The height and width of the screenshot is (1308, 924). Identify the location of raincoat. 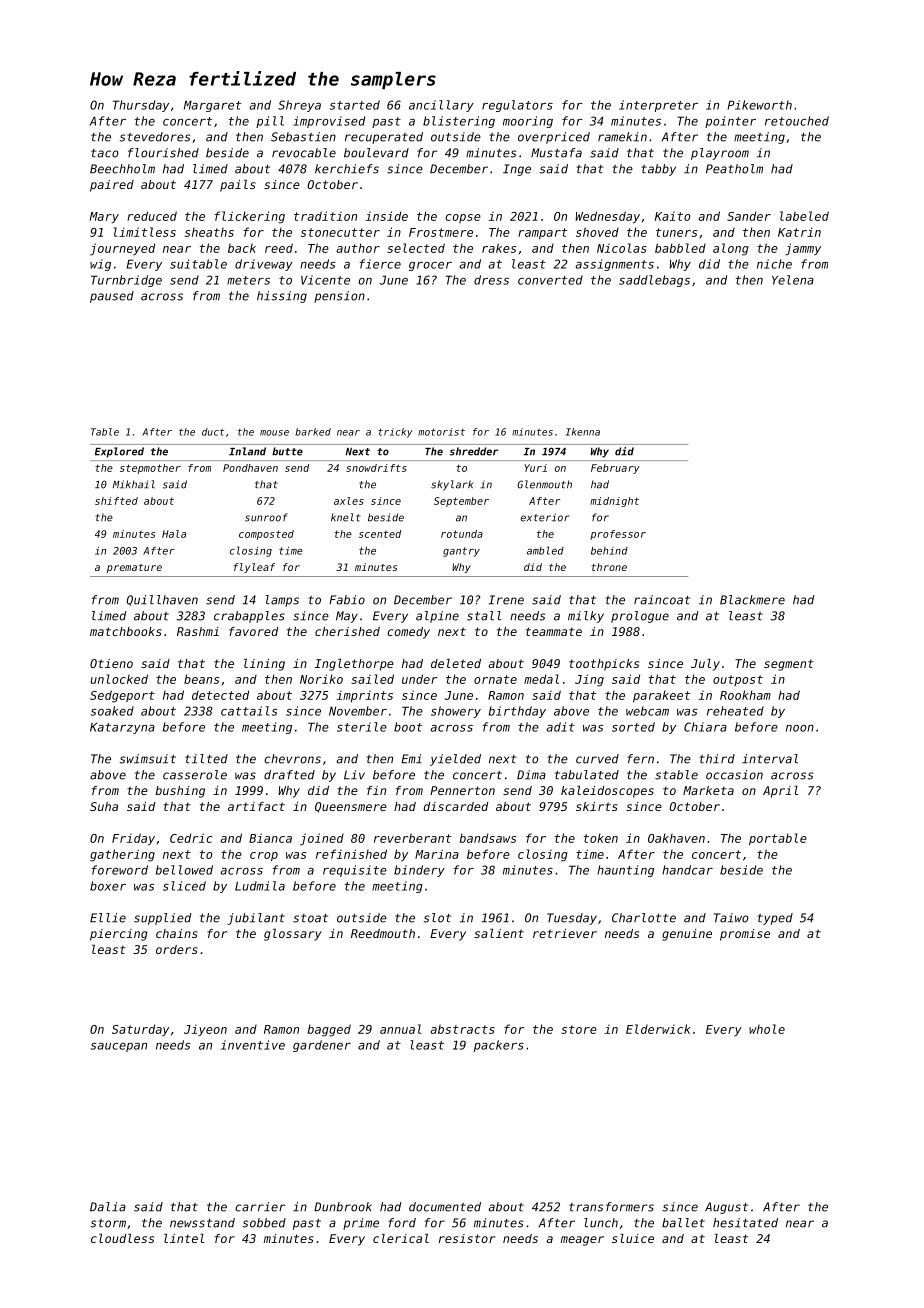
(662, 600).
